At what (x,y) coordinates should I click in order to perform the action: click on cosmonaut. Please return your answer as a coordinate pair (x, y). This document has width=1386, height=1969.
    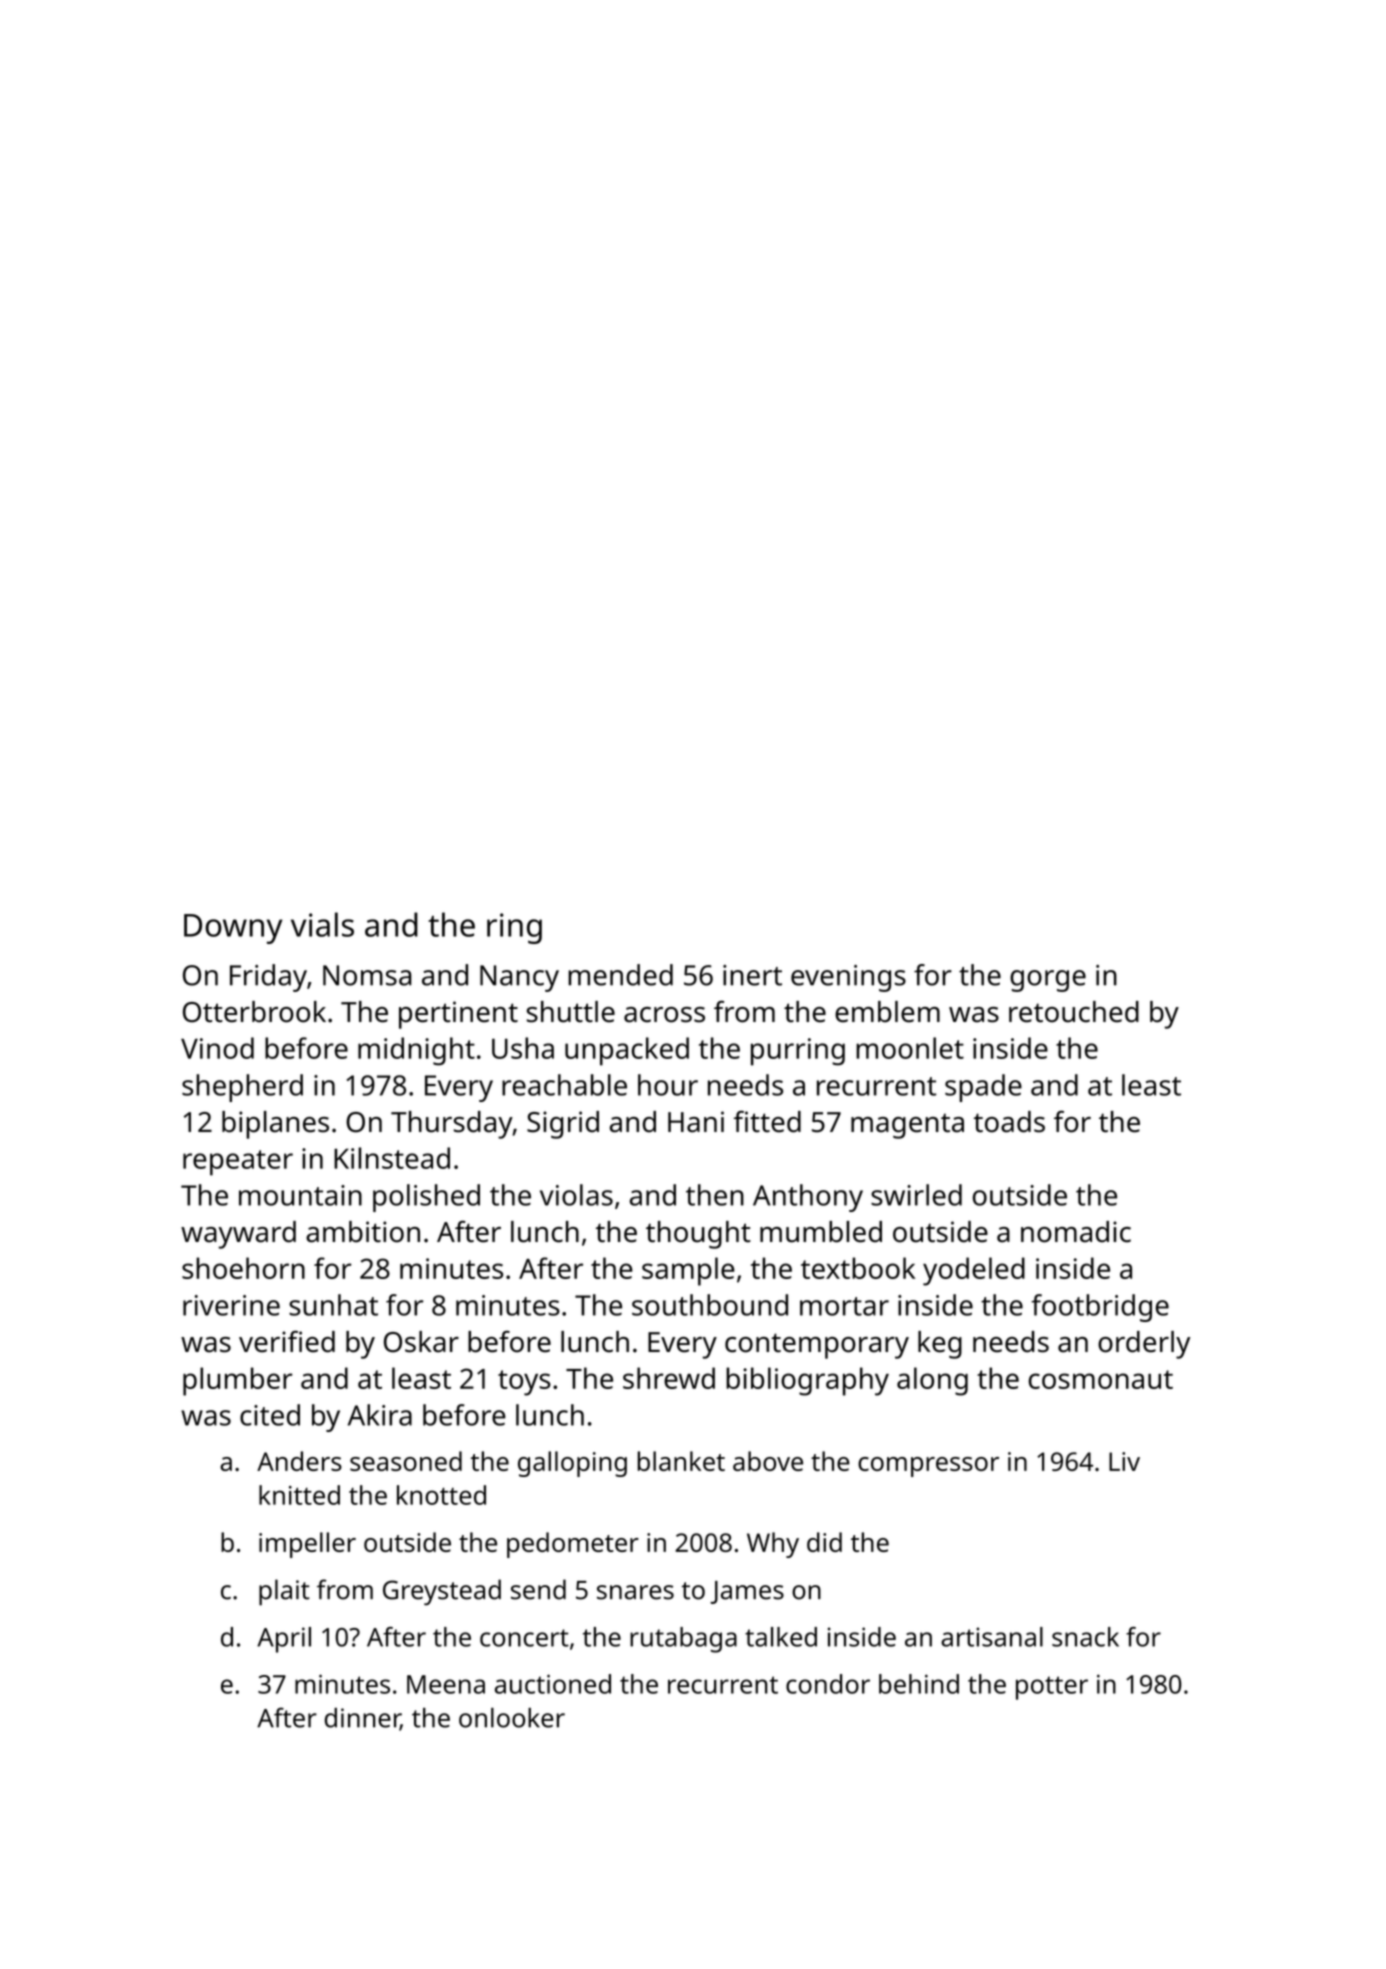
    Looking at the image, I should click on (1101, 1379).
